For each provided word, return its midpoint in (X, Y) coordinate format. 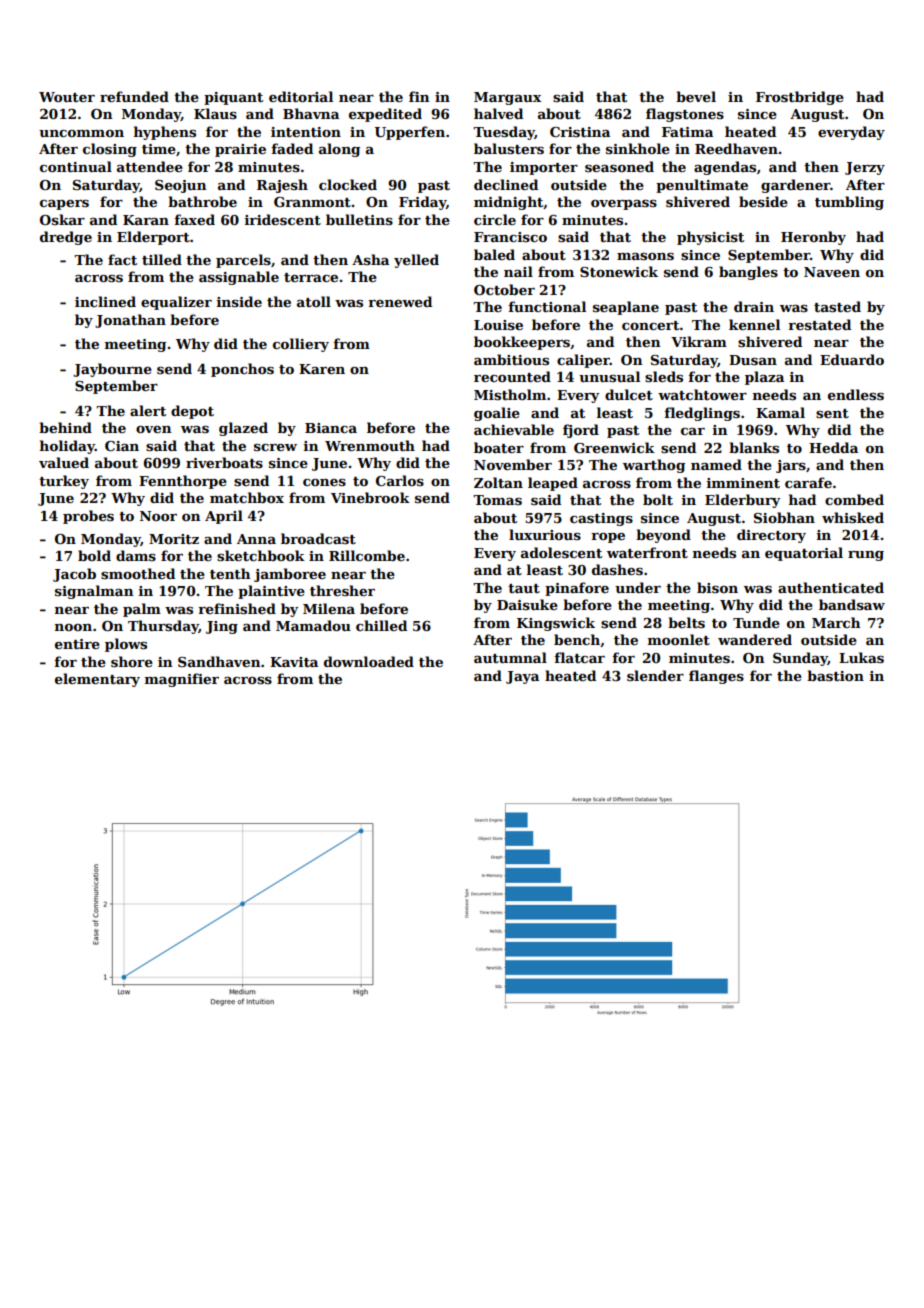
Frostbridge (800, 98)
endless (856, 394)
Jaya (522, 677)
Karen (322, 369)
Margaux (507, 98)
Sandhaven (219, 661)
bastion (835, 675)
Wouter (67, 97)
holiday (67, 447)
